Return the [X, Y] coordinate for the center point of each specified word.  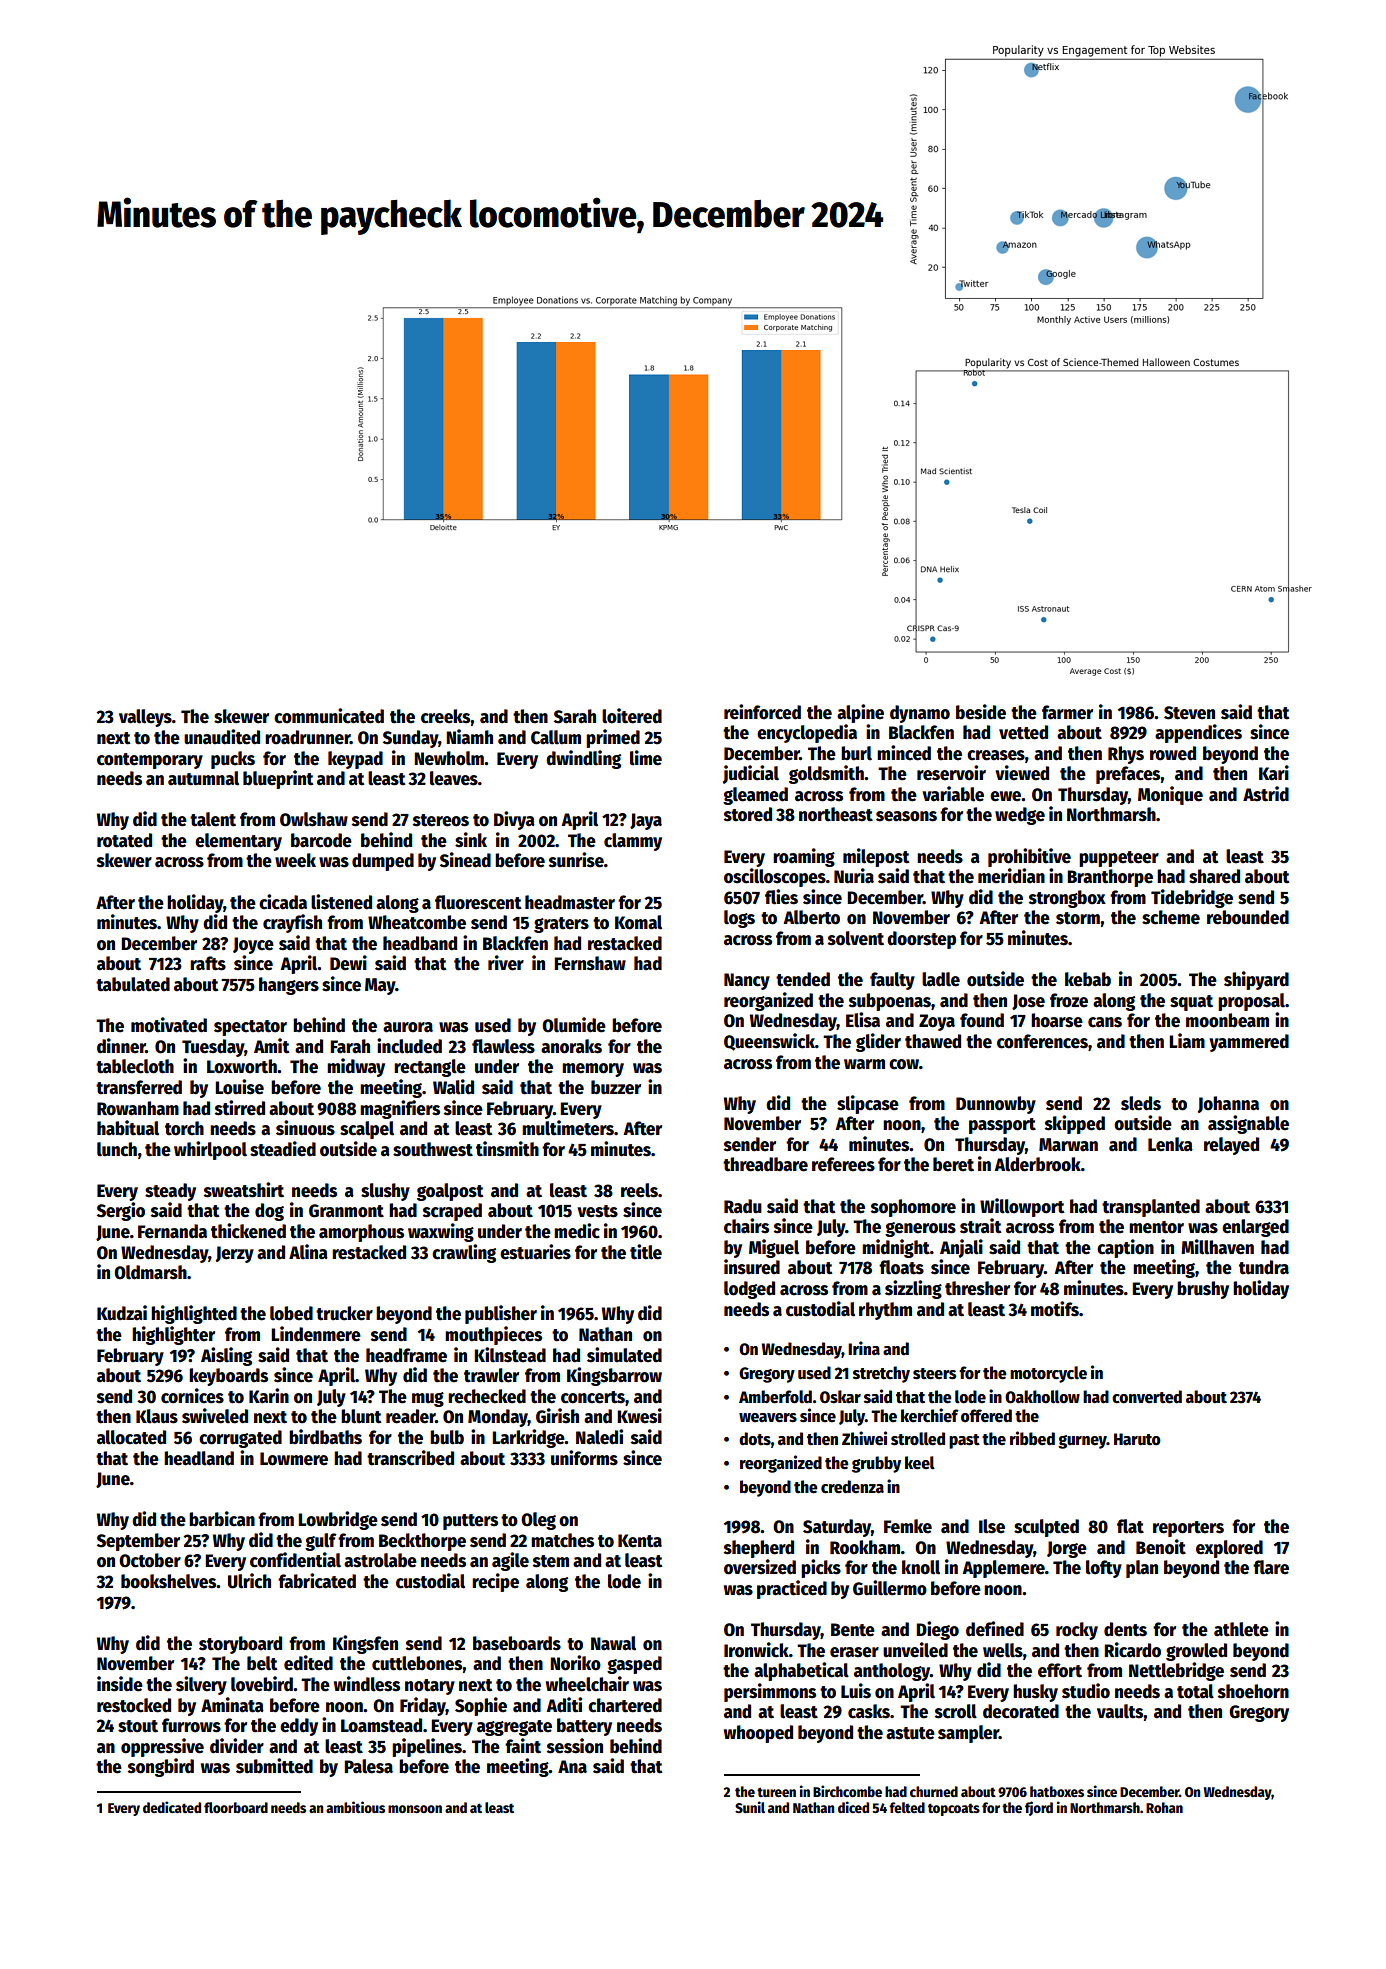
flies [781, 897]
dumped [383, 862]
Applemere [1003, 1569]
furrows [191, 1725]
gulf [321, 1542]
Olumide [574, 1025]
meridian [1011, 876]
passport [1002, 1126]
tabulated [133, 984]
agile [510, 1561]
